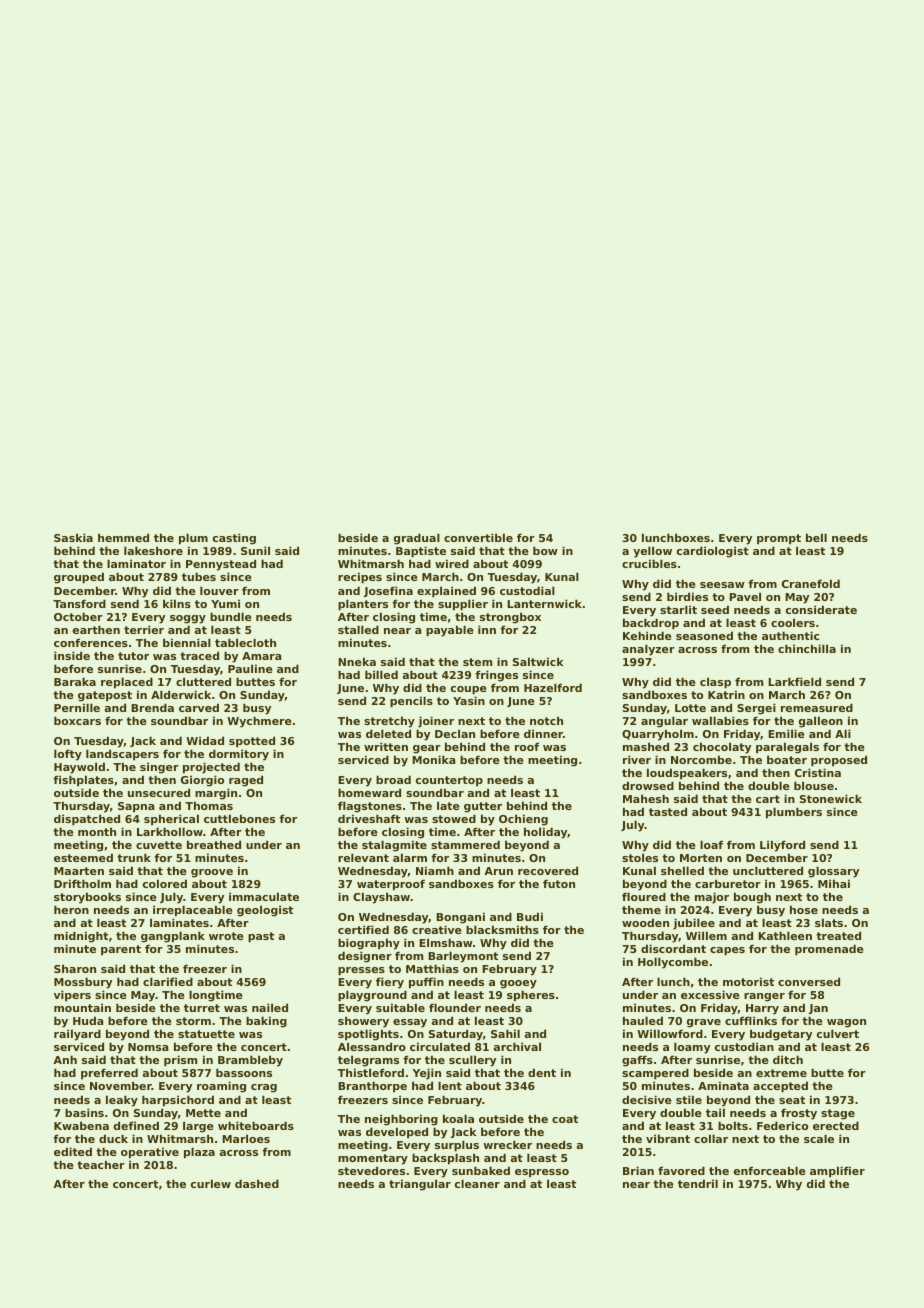  I want to click on bell, so click(816, 537).
